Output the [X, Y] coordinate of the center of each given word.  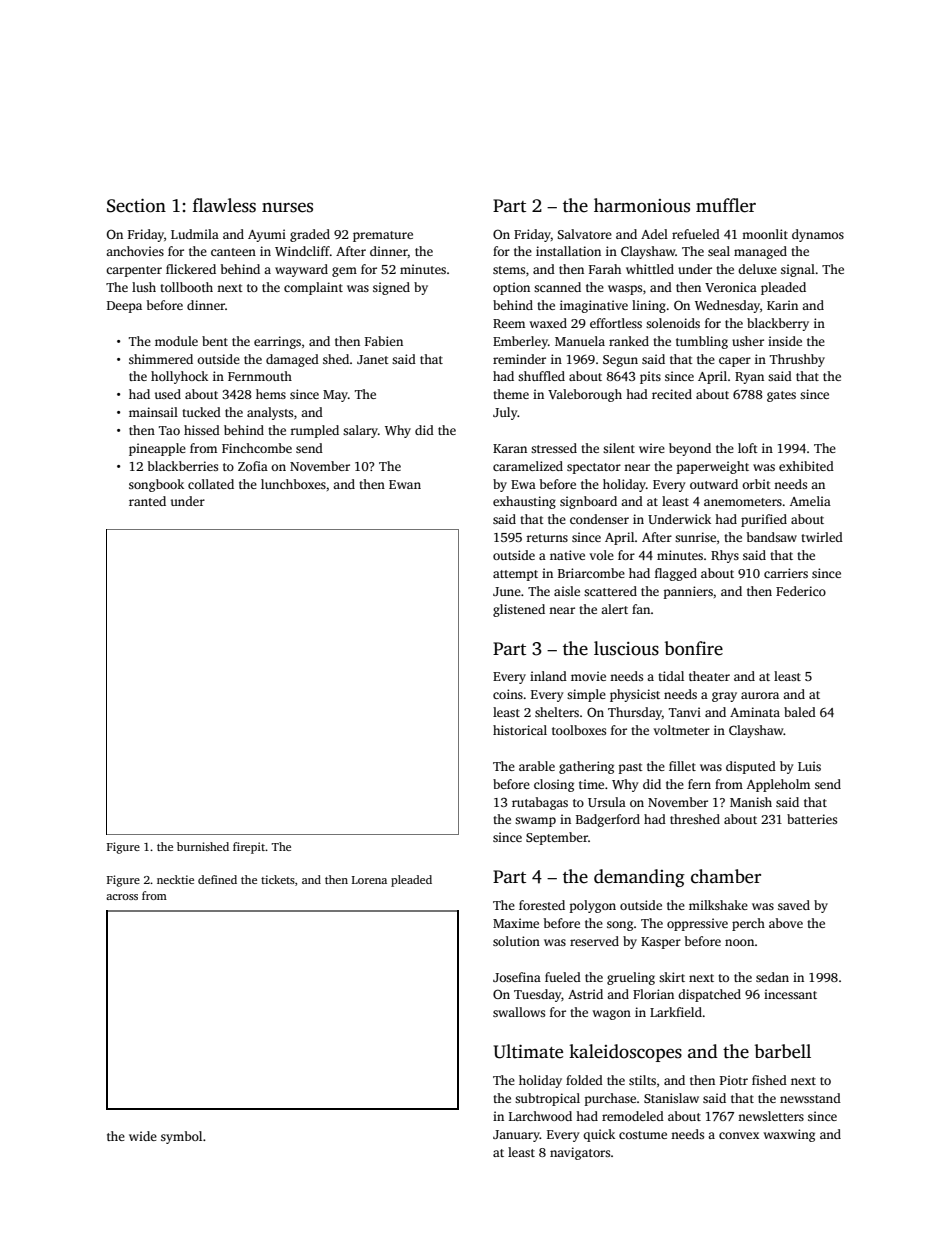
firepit [249, 848]
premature [383, 236]
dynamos [818, 235]
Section [136, 206]
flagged [676, 574]
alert [614, 609]
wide [143, 1136]
